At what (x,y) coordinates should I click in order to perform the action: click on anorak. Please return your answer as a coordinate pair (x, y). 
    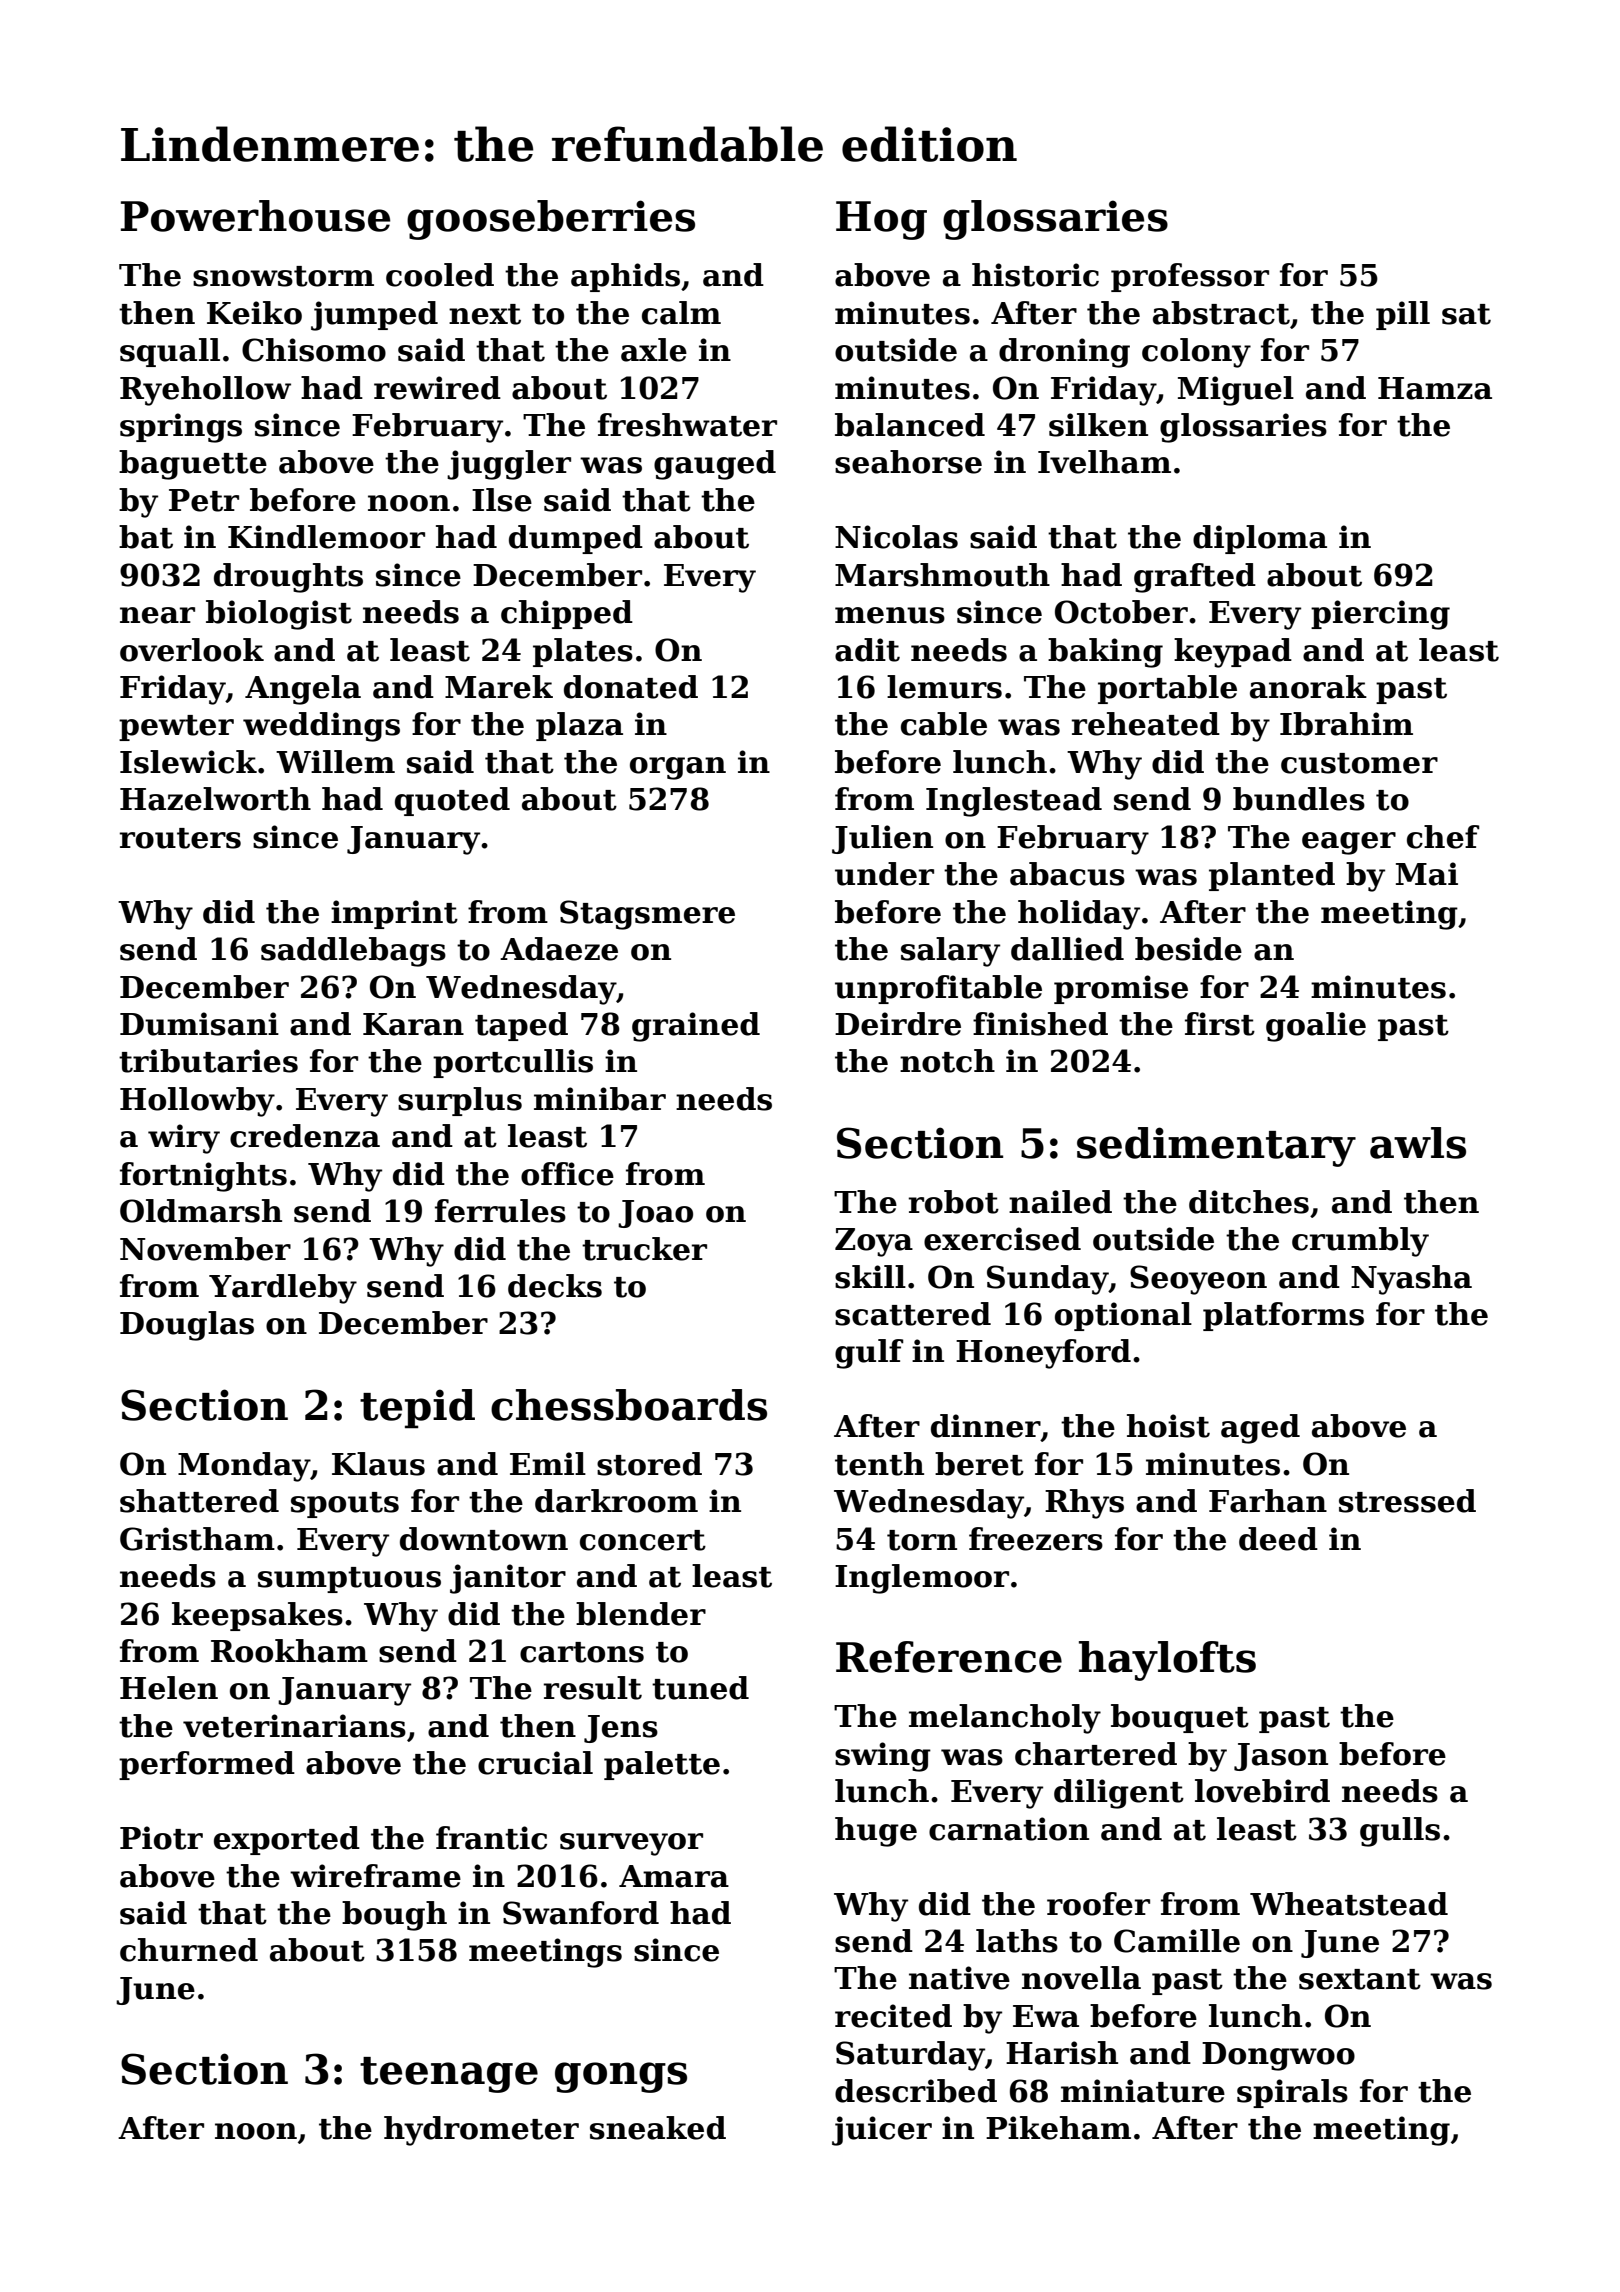
    Looking at the image, I should click on (1308, 687).
